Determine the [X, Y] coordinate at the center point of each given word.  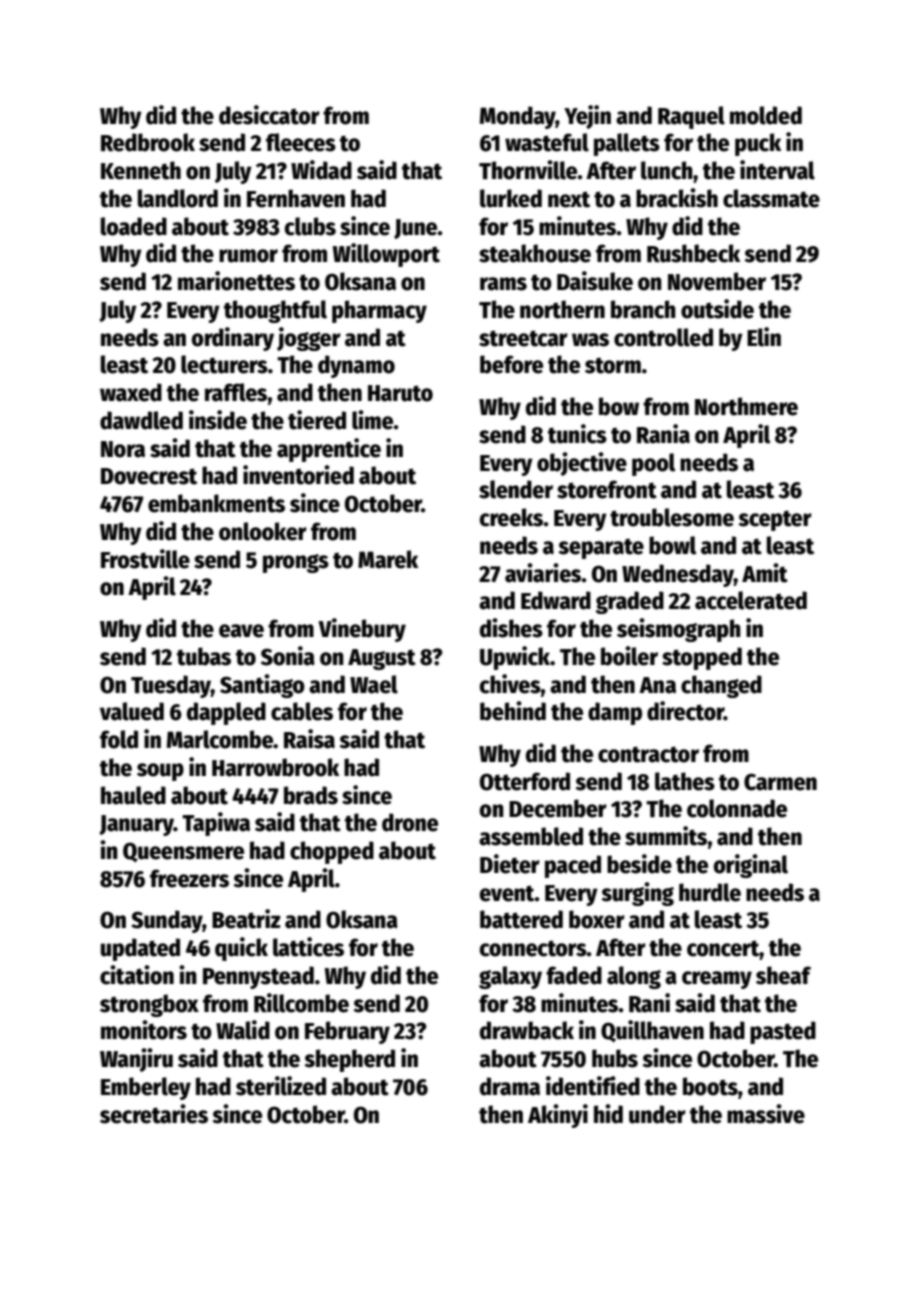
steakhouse [535, 253]
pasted [783, 1032]
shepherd [349, 1060]
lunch [667, 170]
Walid [243, 1030]
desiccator [269, 115]
